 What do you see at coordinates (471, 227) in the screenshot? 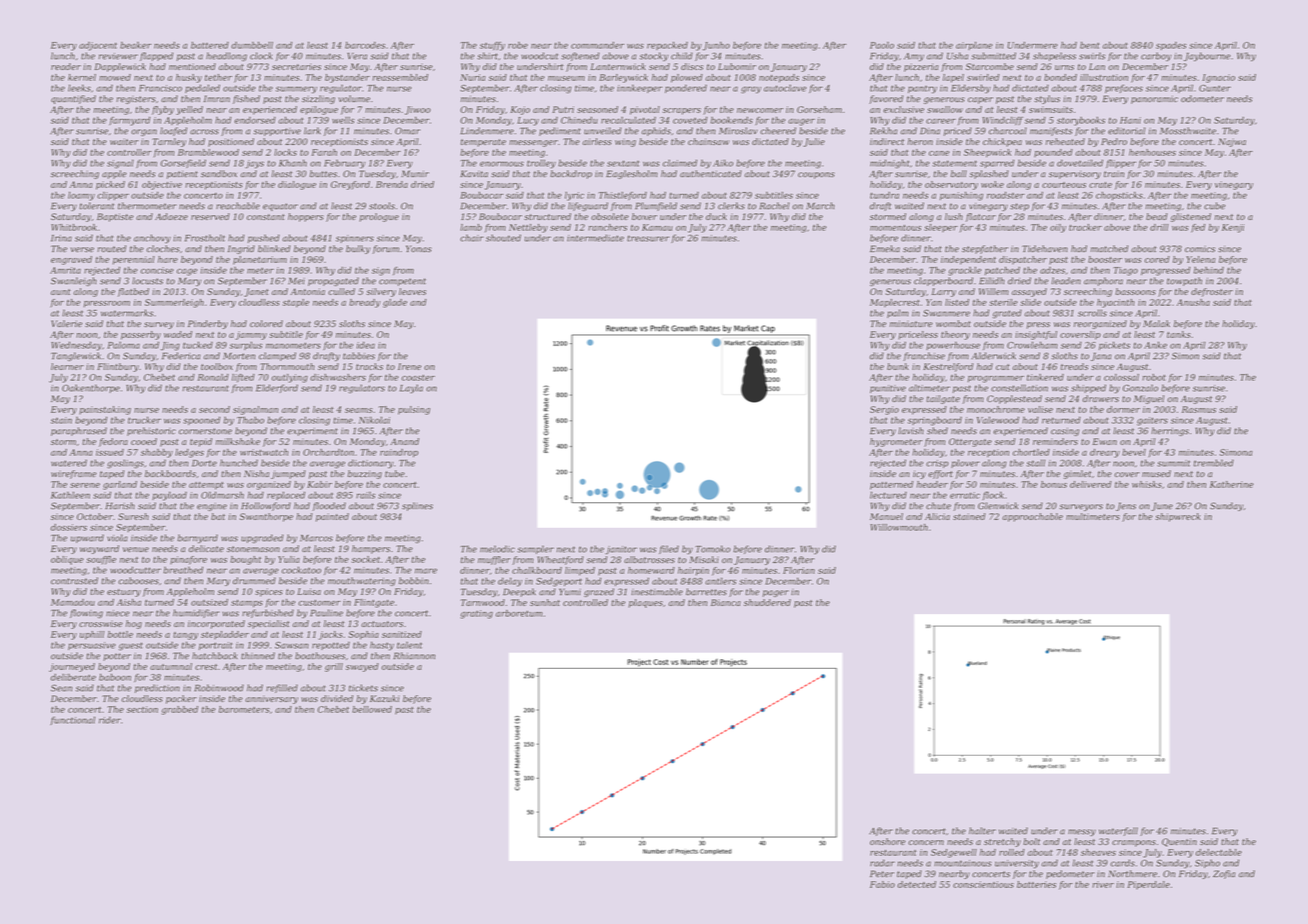
I see `lamb` at bounding box center [471, 227].
